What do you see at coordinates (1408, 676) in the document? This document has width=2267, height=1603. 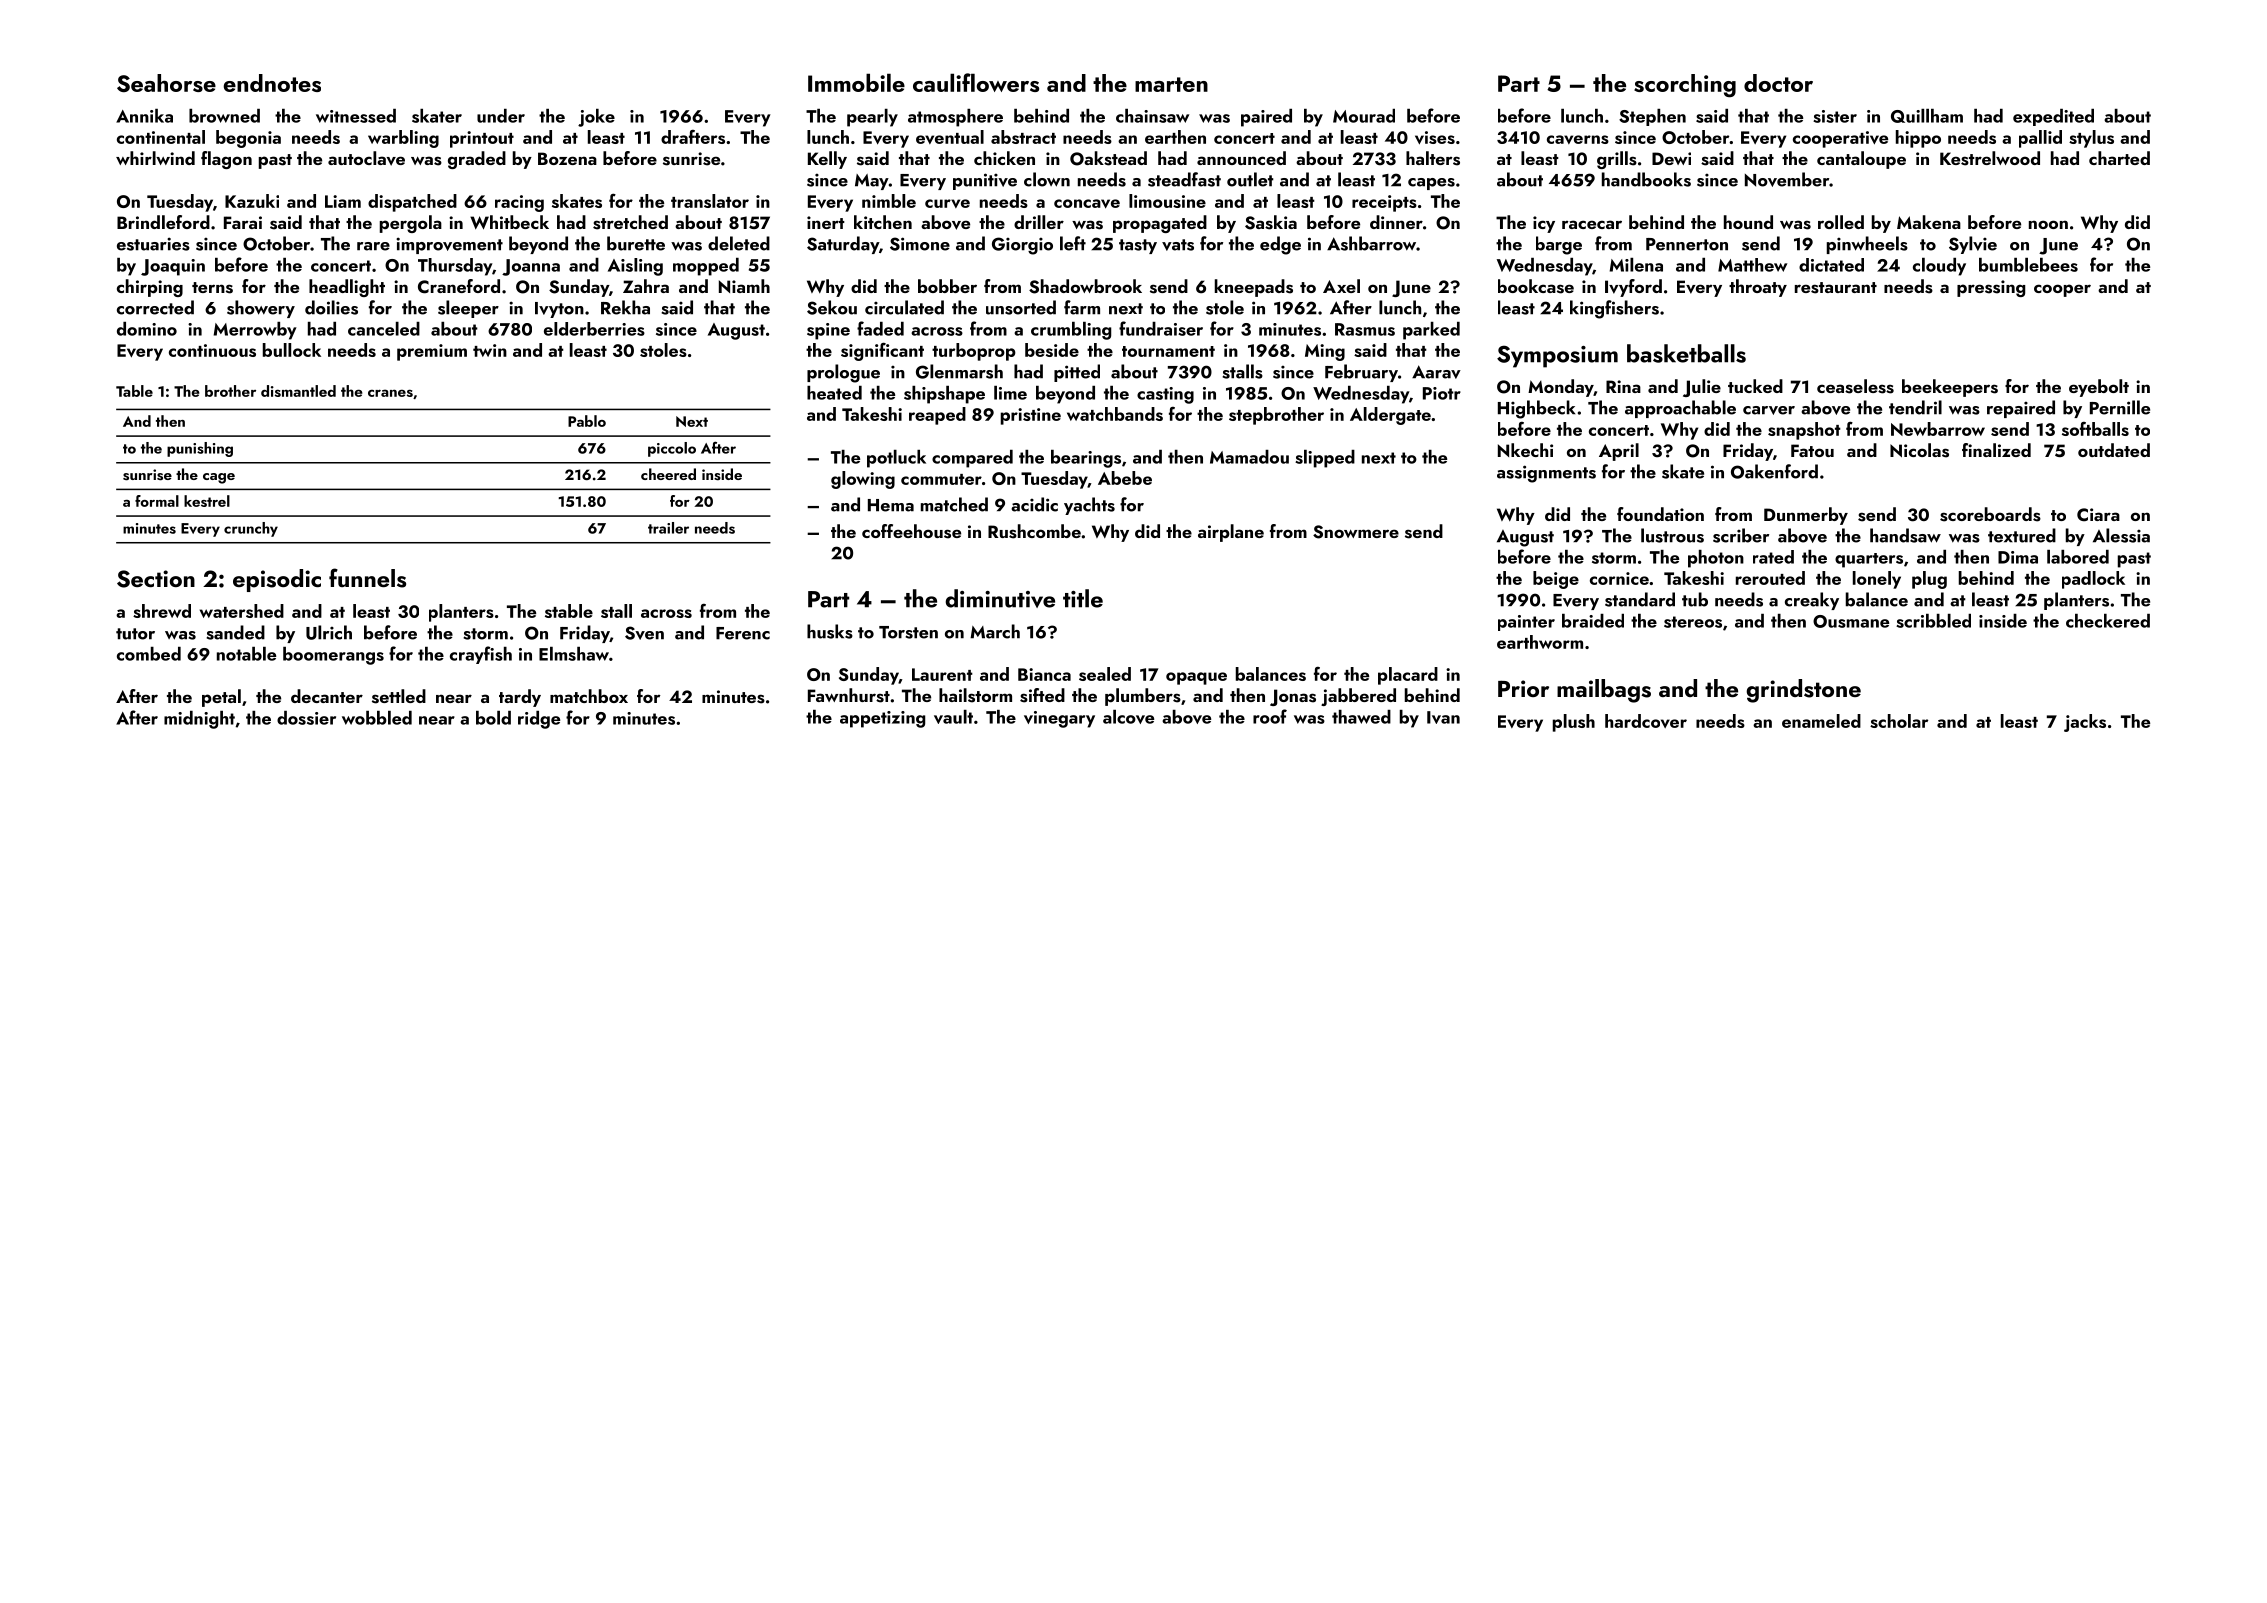 I see `placard` at bounding box center [1408, 676].
